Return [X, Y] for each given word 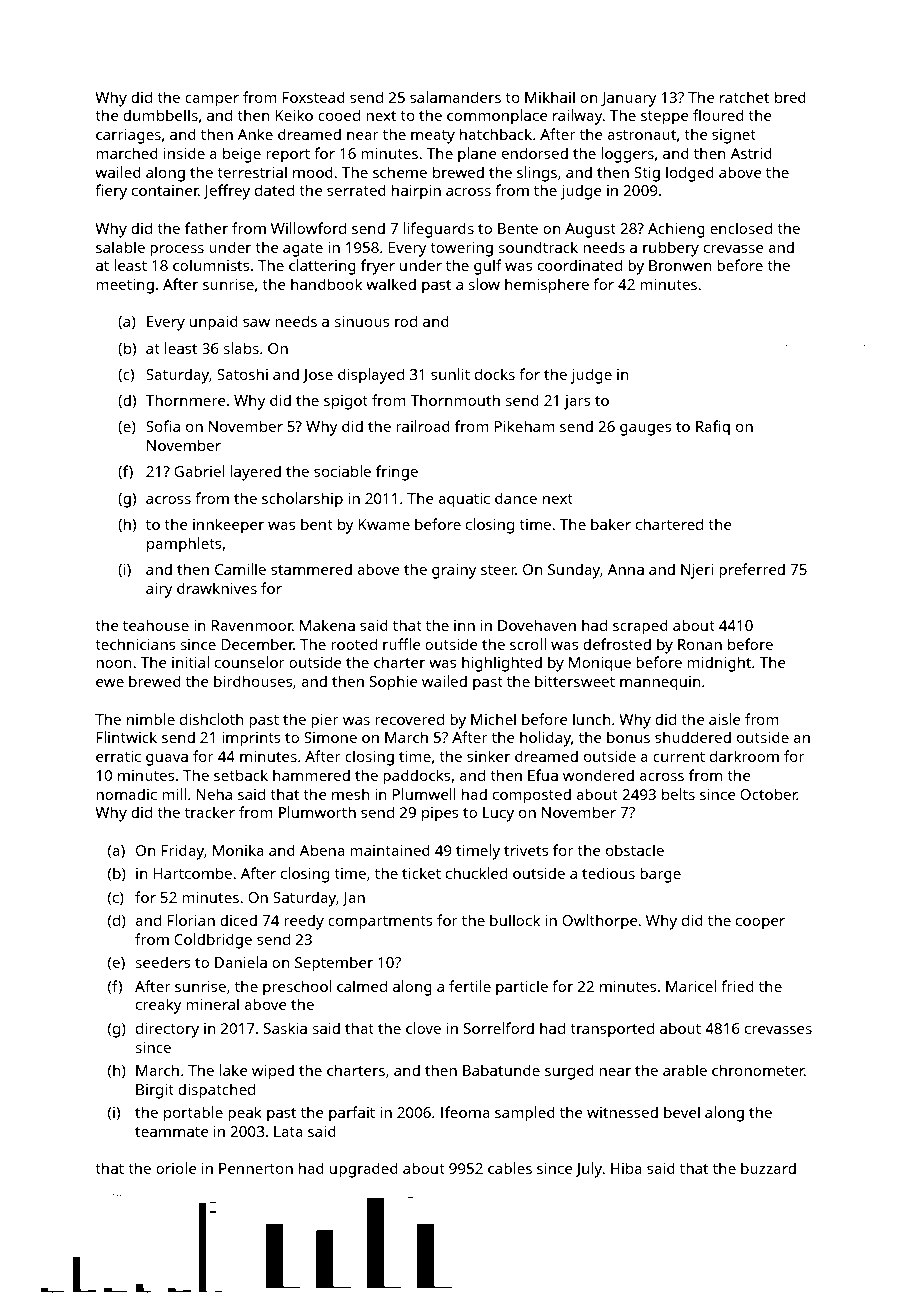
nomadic [126, 794]
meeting [125, 286]
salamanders [455, 97]
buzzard [768, 1168]
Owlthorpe [599, 922]
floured [718, 115]
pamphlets [184, 545]
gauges [646, 430]
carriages [128, 136]
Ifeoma [465, 1112]
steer [498, 570]
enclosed [741, 228]
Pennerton [256, 1168]
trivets [526, 850]
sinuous [362, 321]
